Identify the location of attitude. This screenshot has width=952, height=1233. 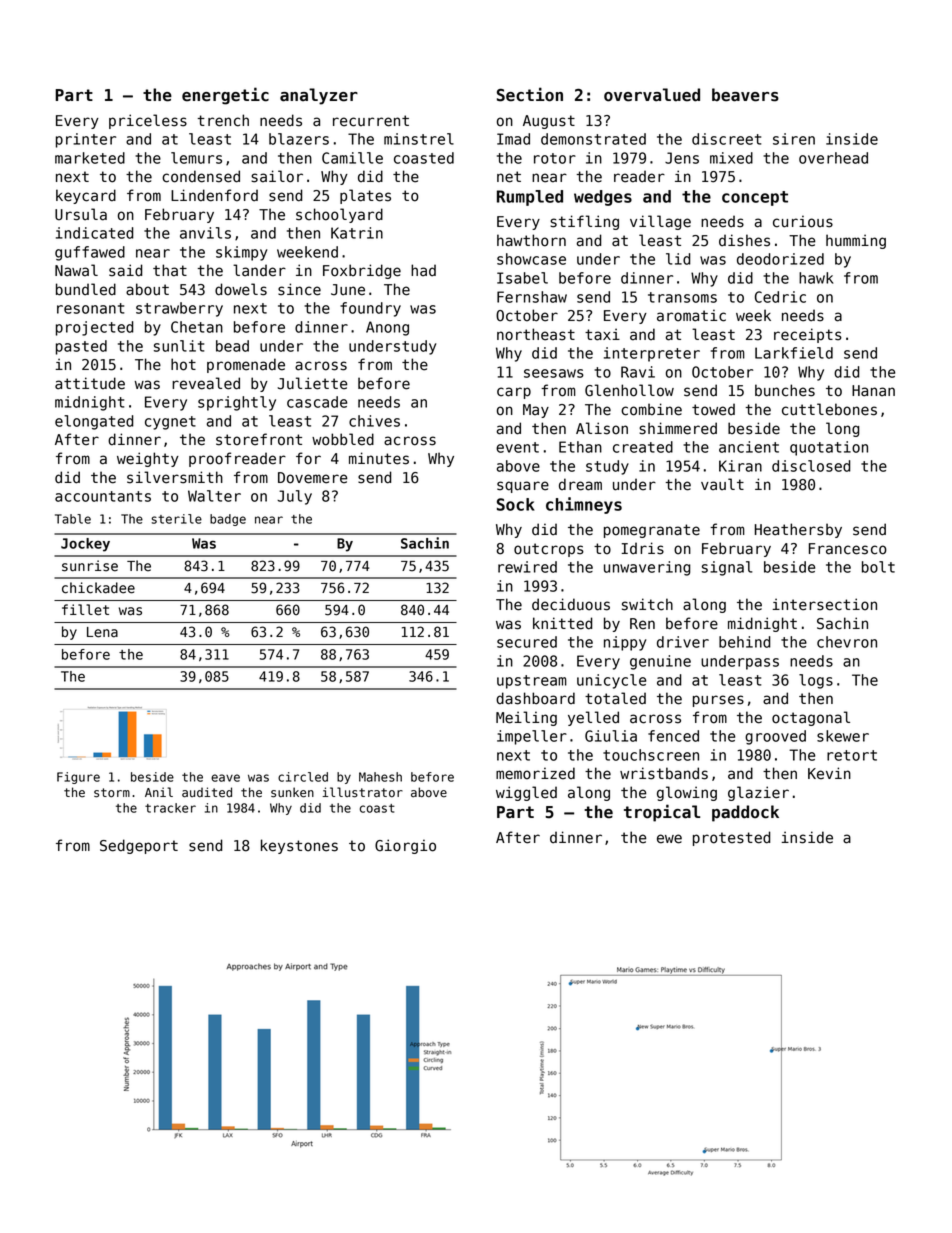
(90, 383).
